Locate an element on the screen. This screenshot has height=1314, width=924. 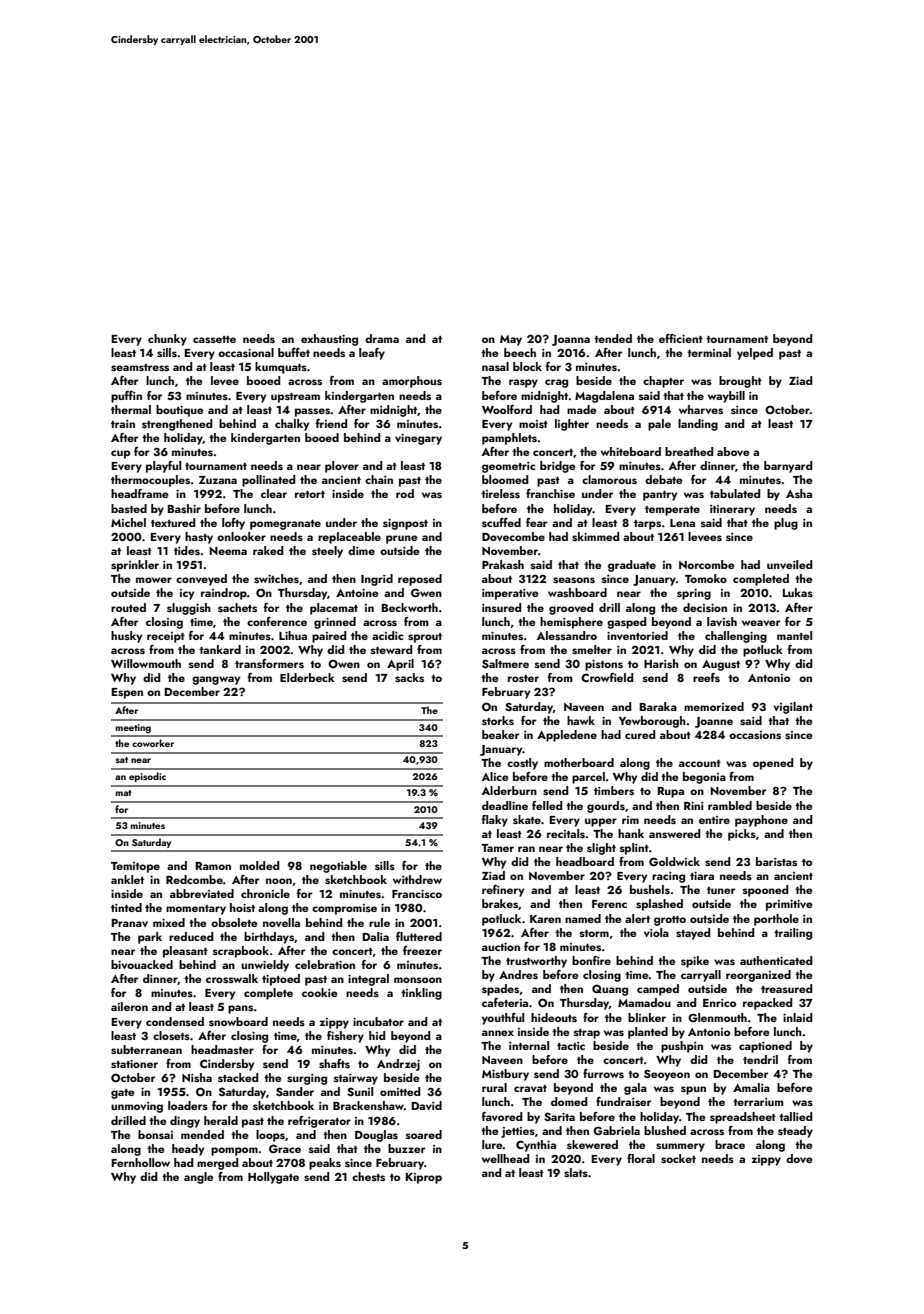
receipt is located at coordinates (166, 637).
